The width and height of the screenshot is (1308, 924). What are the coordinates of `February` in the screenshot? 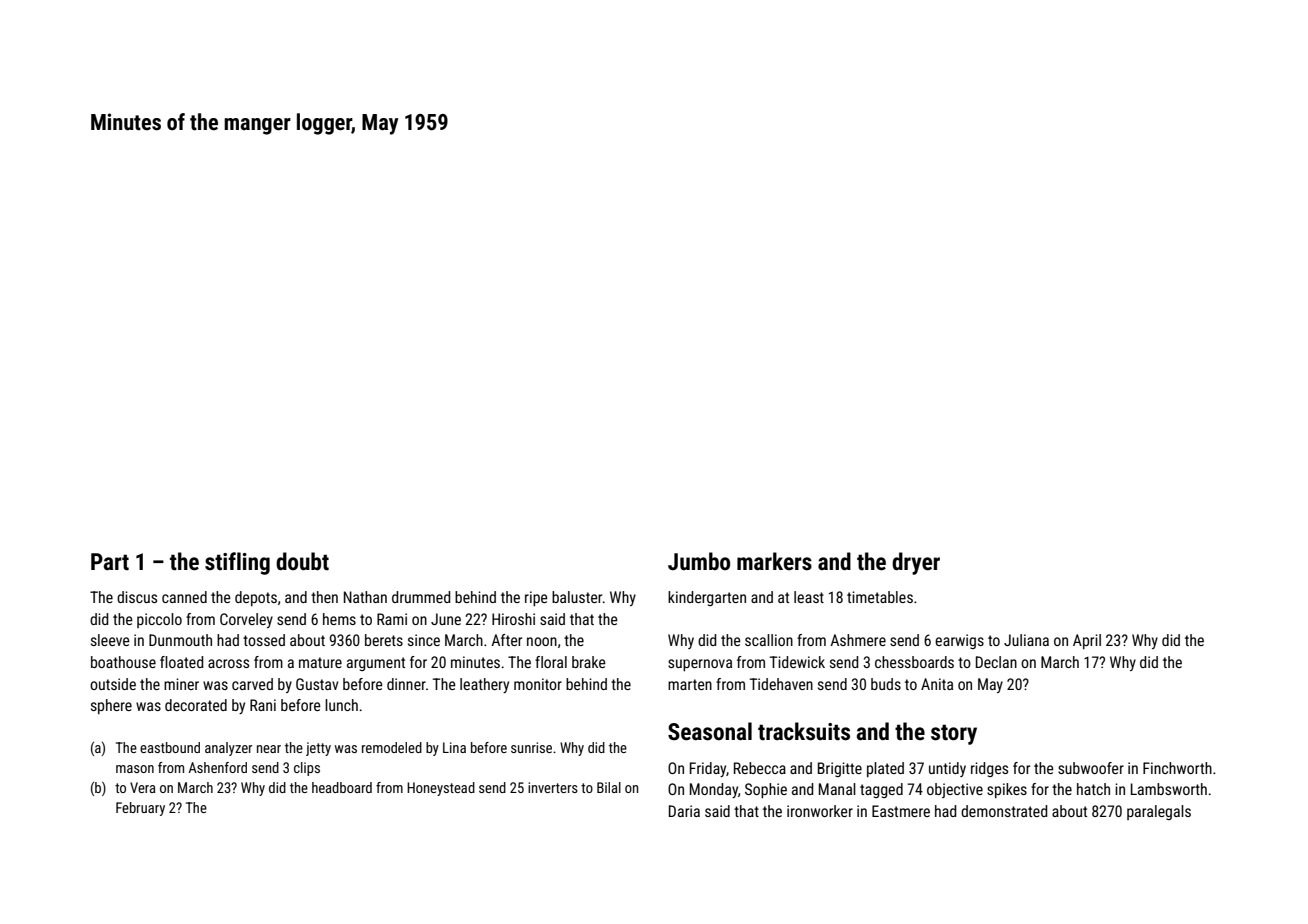 It's located at (140, 809).
